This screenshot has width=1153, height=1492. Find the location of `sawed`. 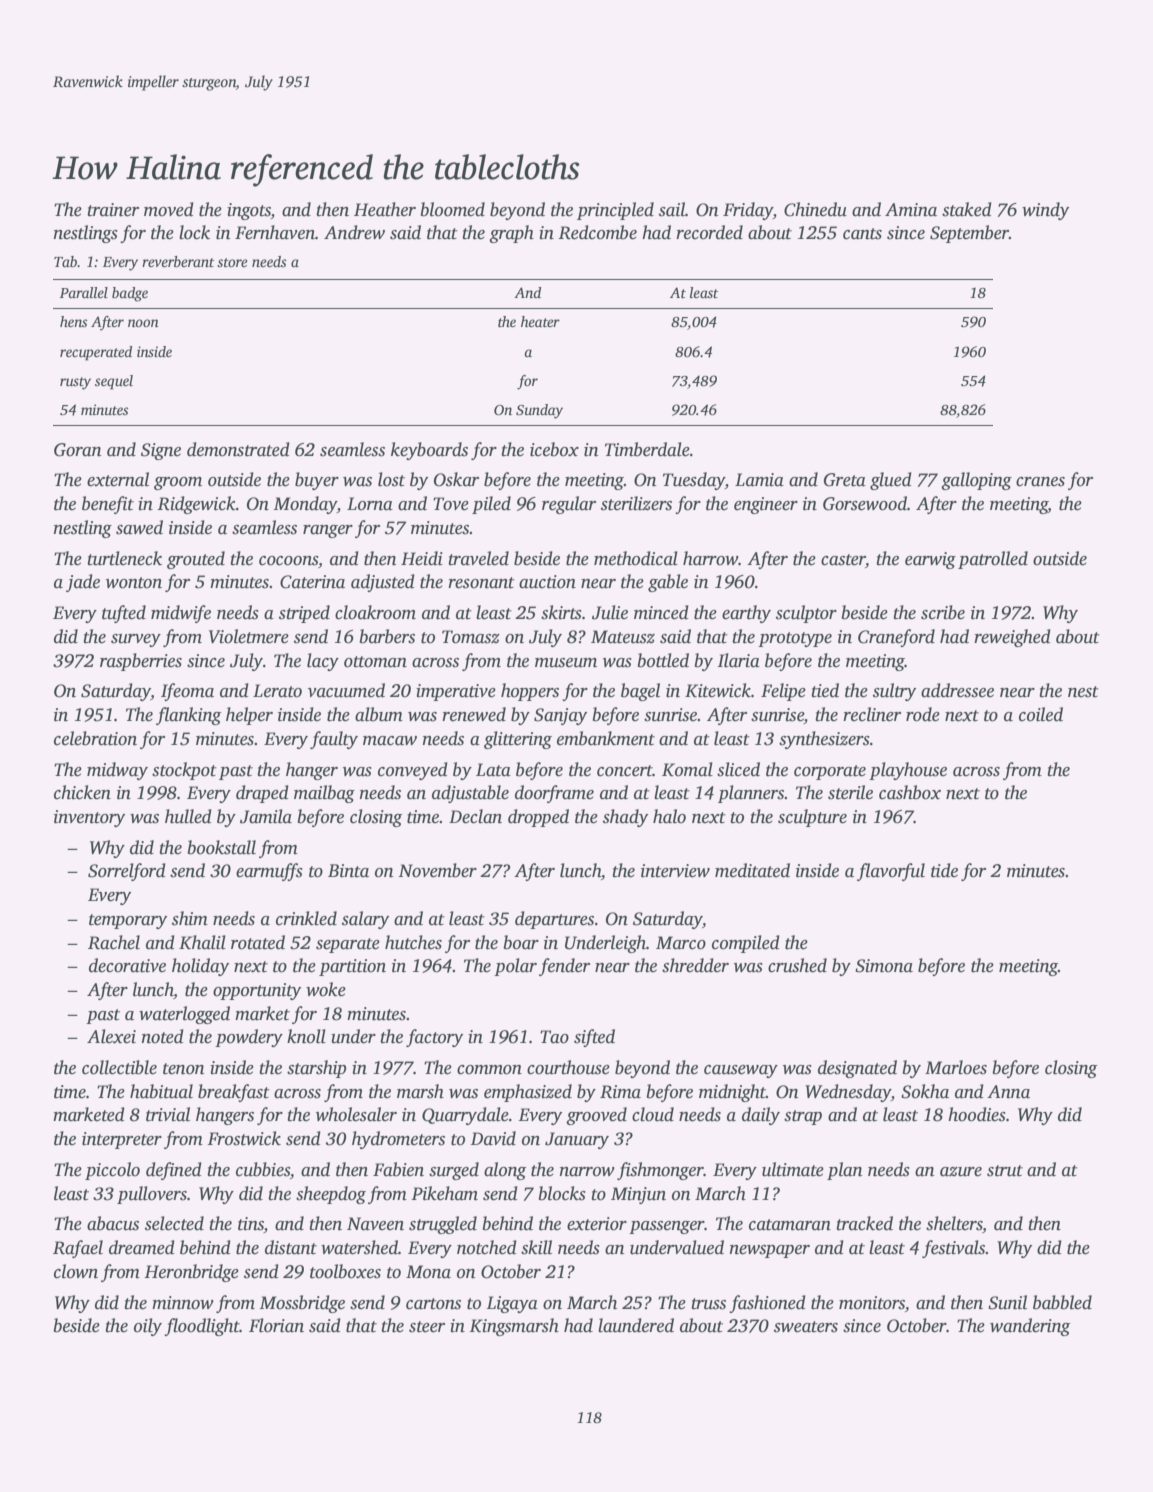

sawed is located at coordinates (139, 527).
